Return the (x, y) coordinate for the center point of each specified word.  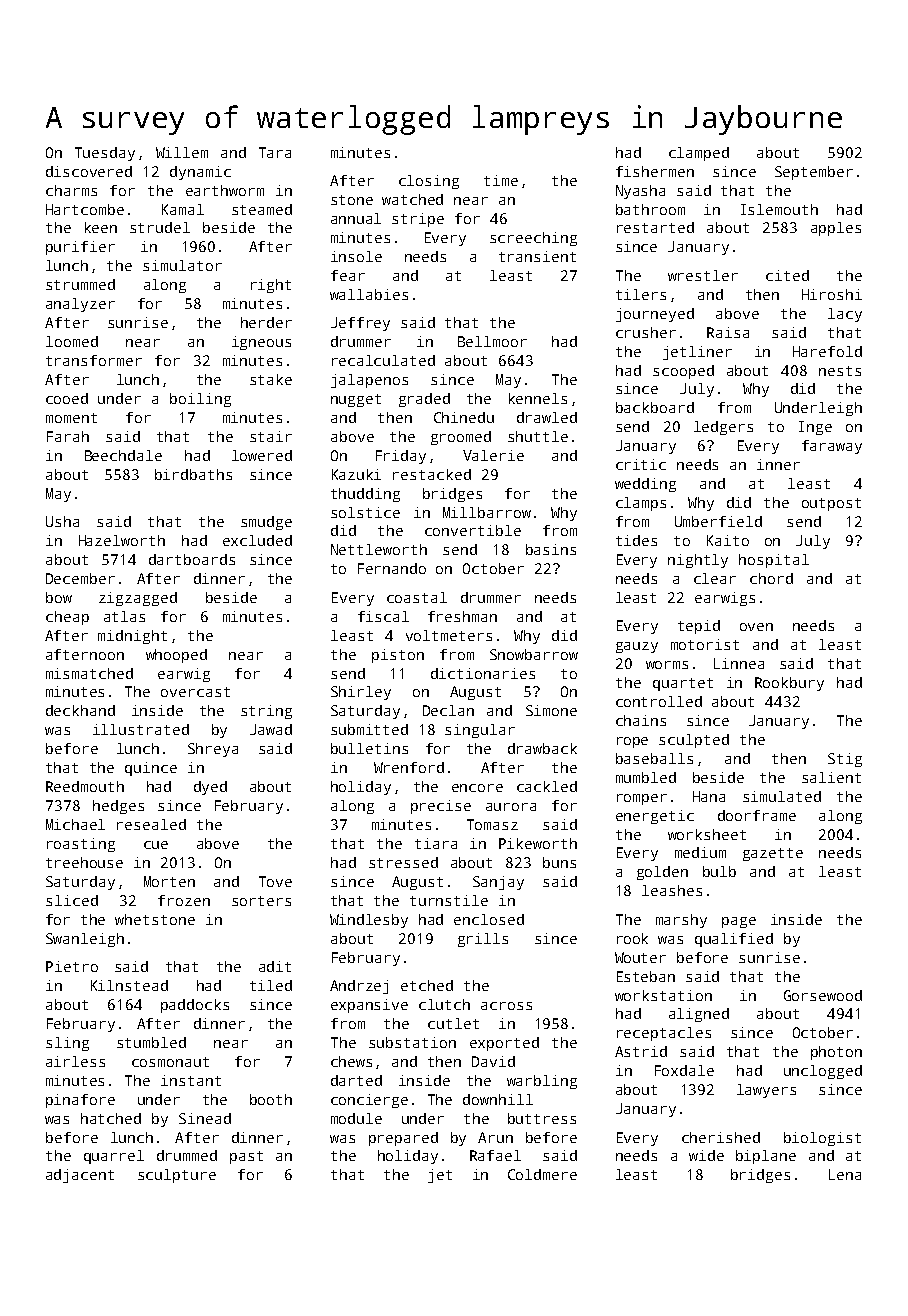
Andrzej (359, 987)
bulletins (369, 748)
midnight (132, 637)
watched (412, 199)
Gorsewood (823, 995)
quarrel (114, 1157)
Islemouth (779, 209)
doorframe (757, 815)
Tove (275, 881)
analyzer (80, 305)
